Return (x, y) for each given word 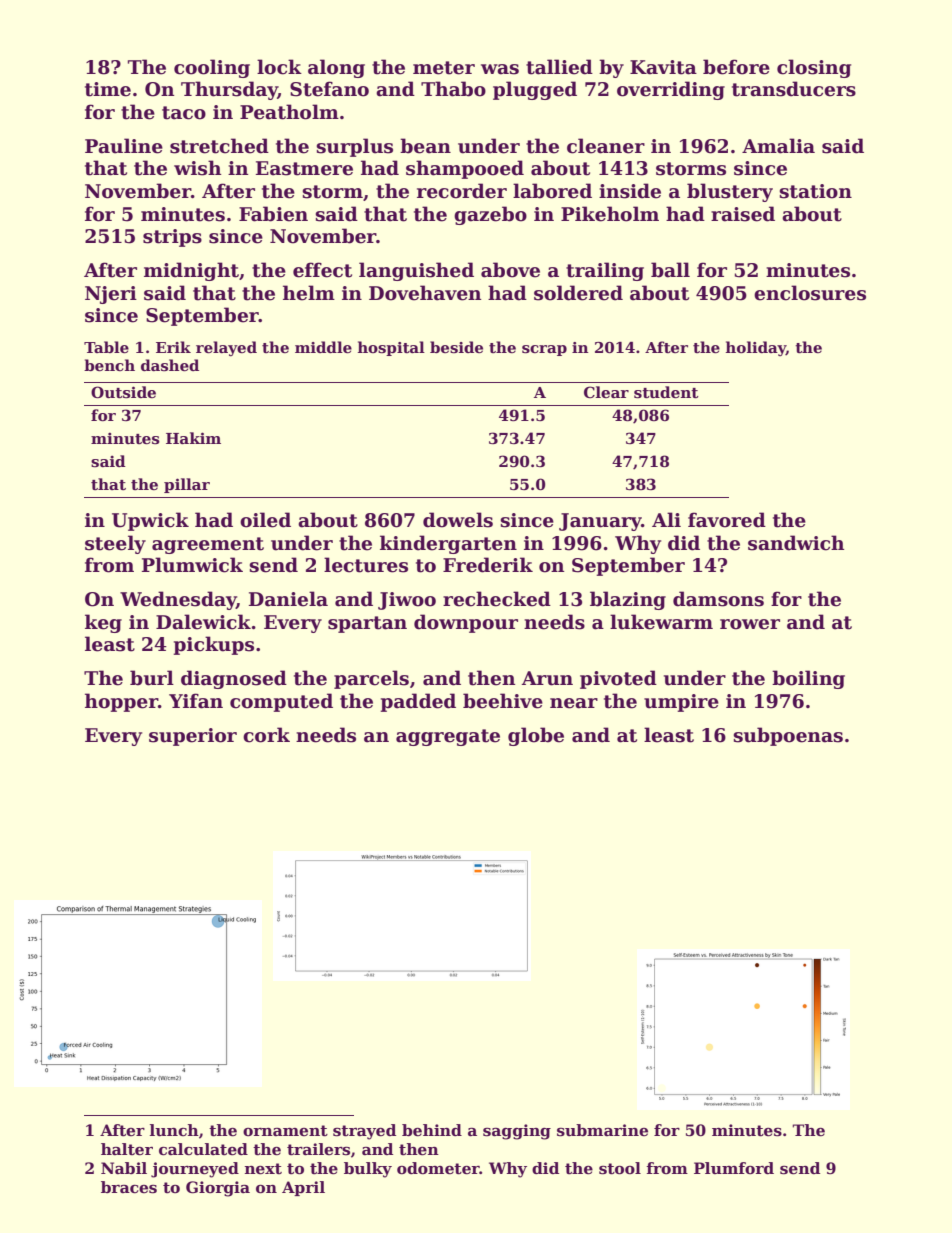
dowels (458, 520)
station (815, 191)
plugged (535, 90)
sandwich (796, 543)
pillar (187, 485)
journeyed (195, 1170)
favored (727, 520)
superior (193, 737)
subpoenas (788, 736)
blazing (628, 600)
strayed (364, 1132)
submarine (602, 1130)
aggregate (448, 737)
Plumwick (192, 565)
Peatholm (289, 112)
